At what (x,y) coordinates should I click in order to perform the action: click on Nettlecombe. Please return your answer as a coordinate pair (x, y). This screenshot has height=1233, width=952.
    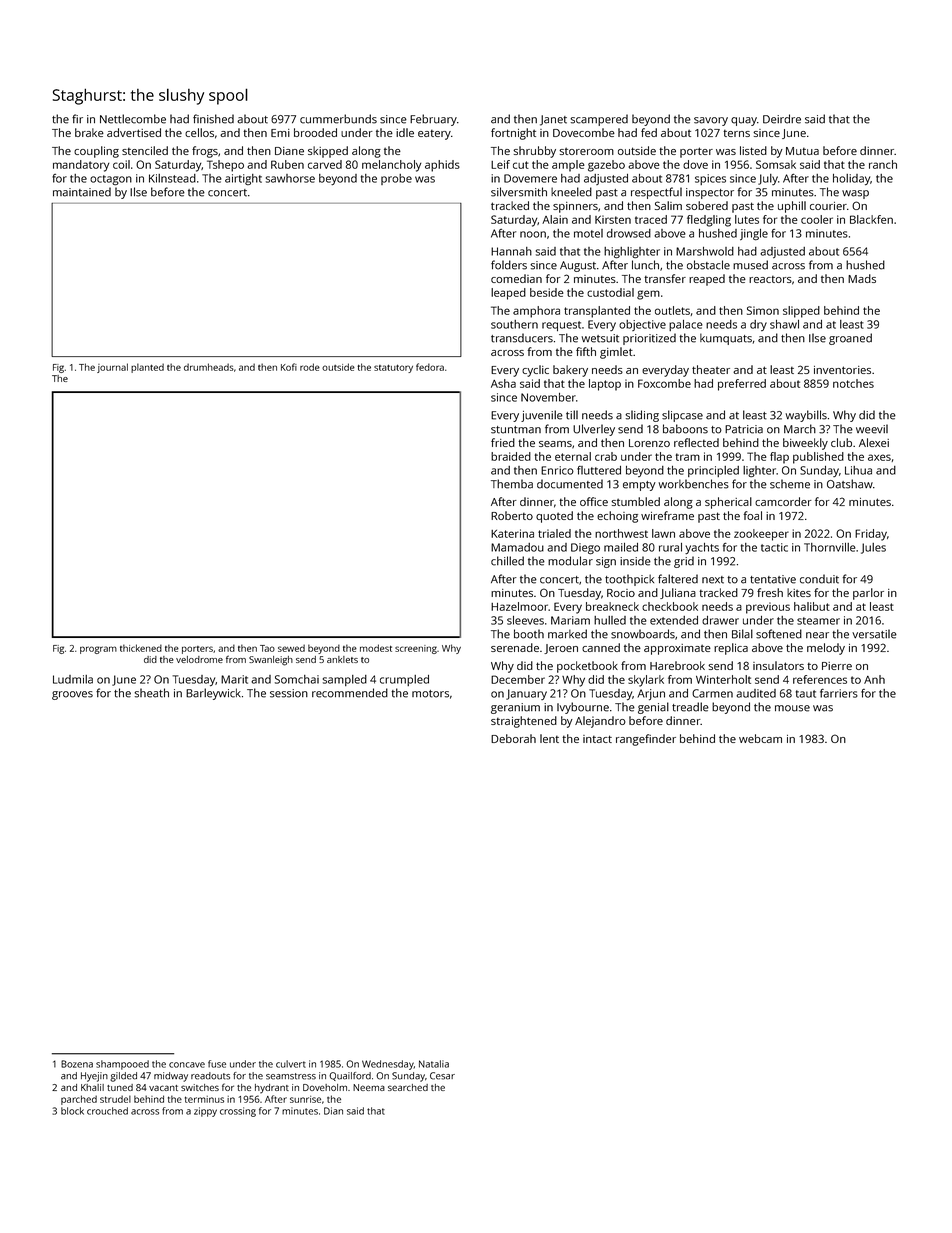
    Looking at the image, I should click on (133, 119).
